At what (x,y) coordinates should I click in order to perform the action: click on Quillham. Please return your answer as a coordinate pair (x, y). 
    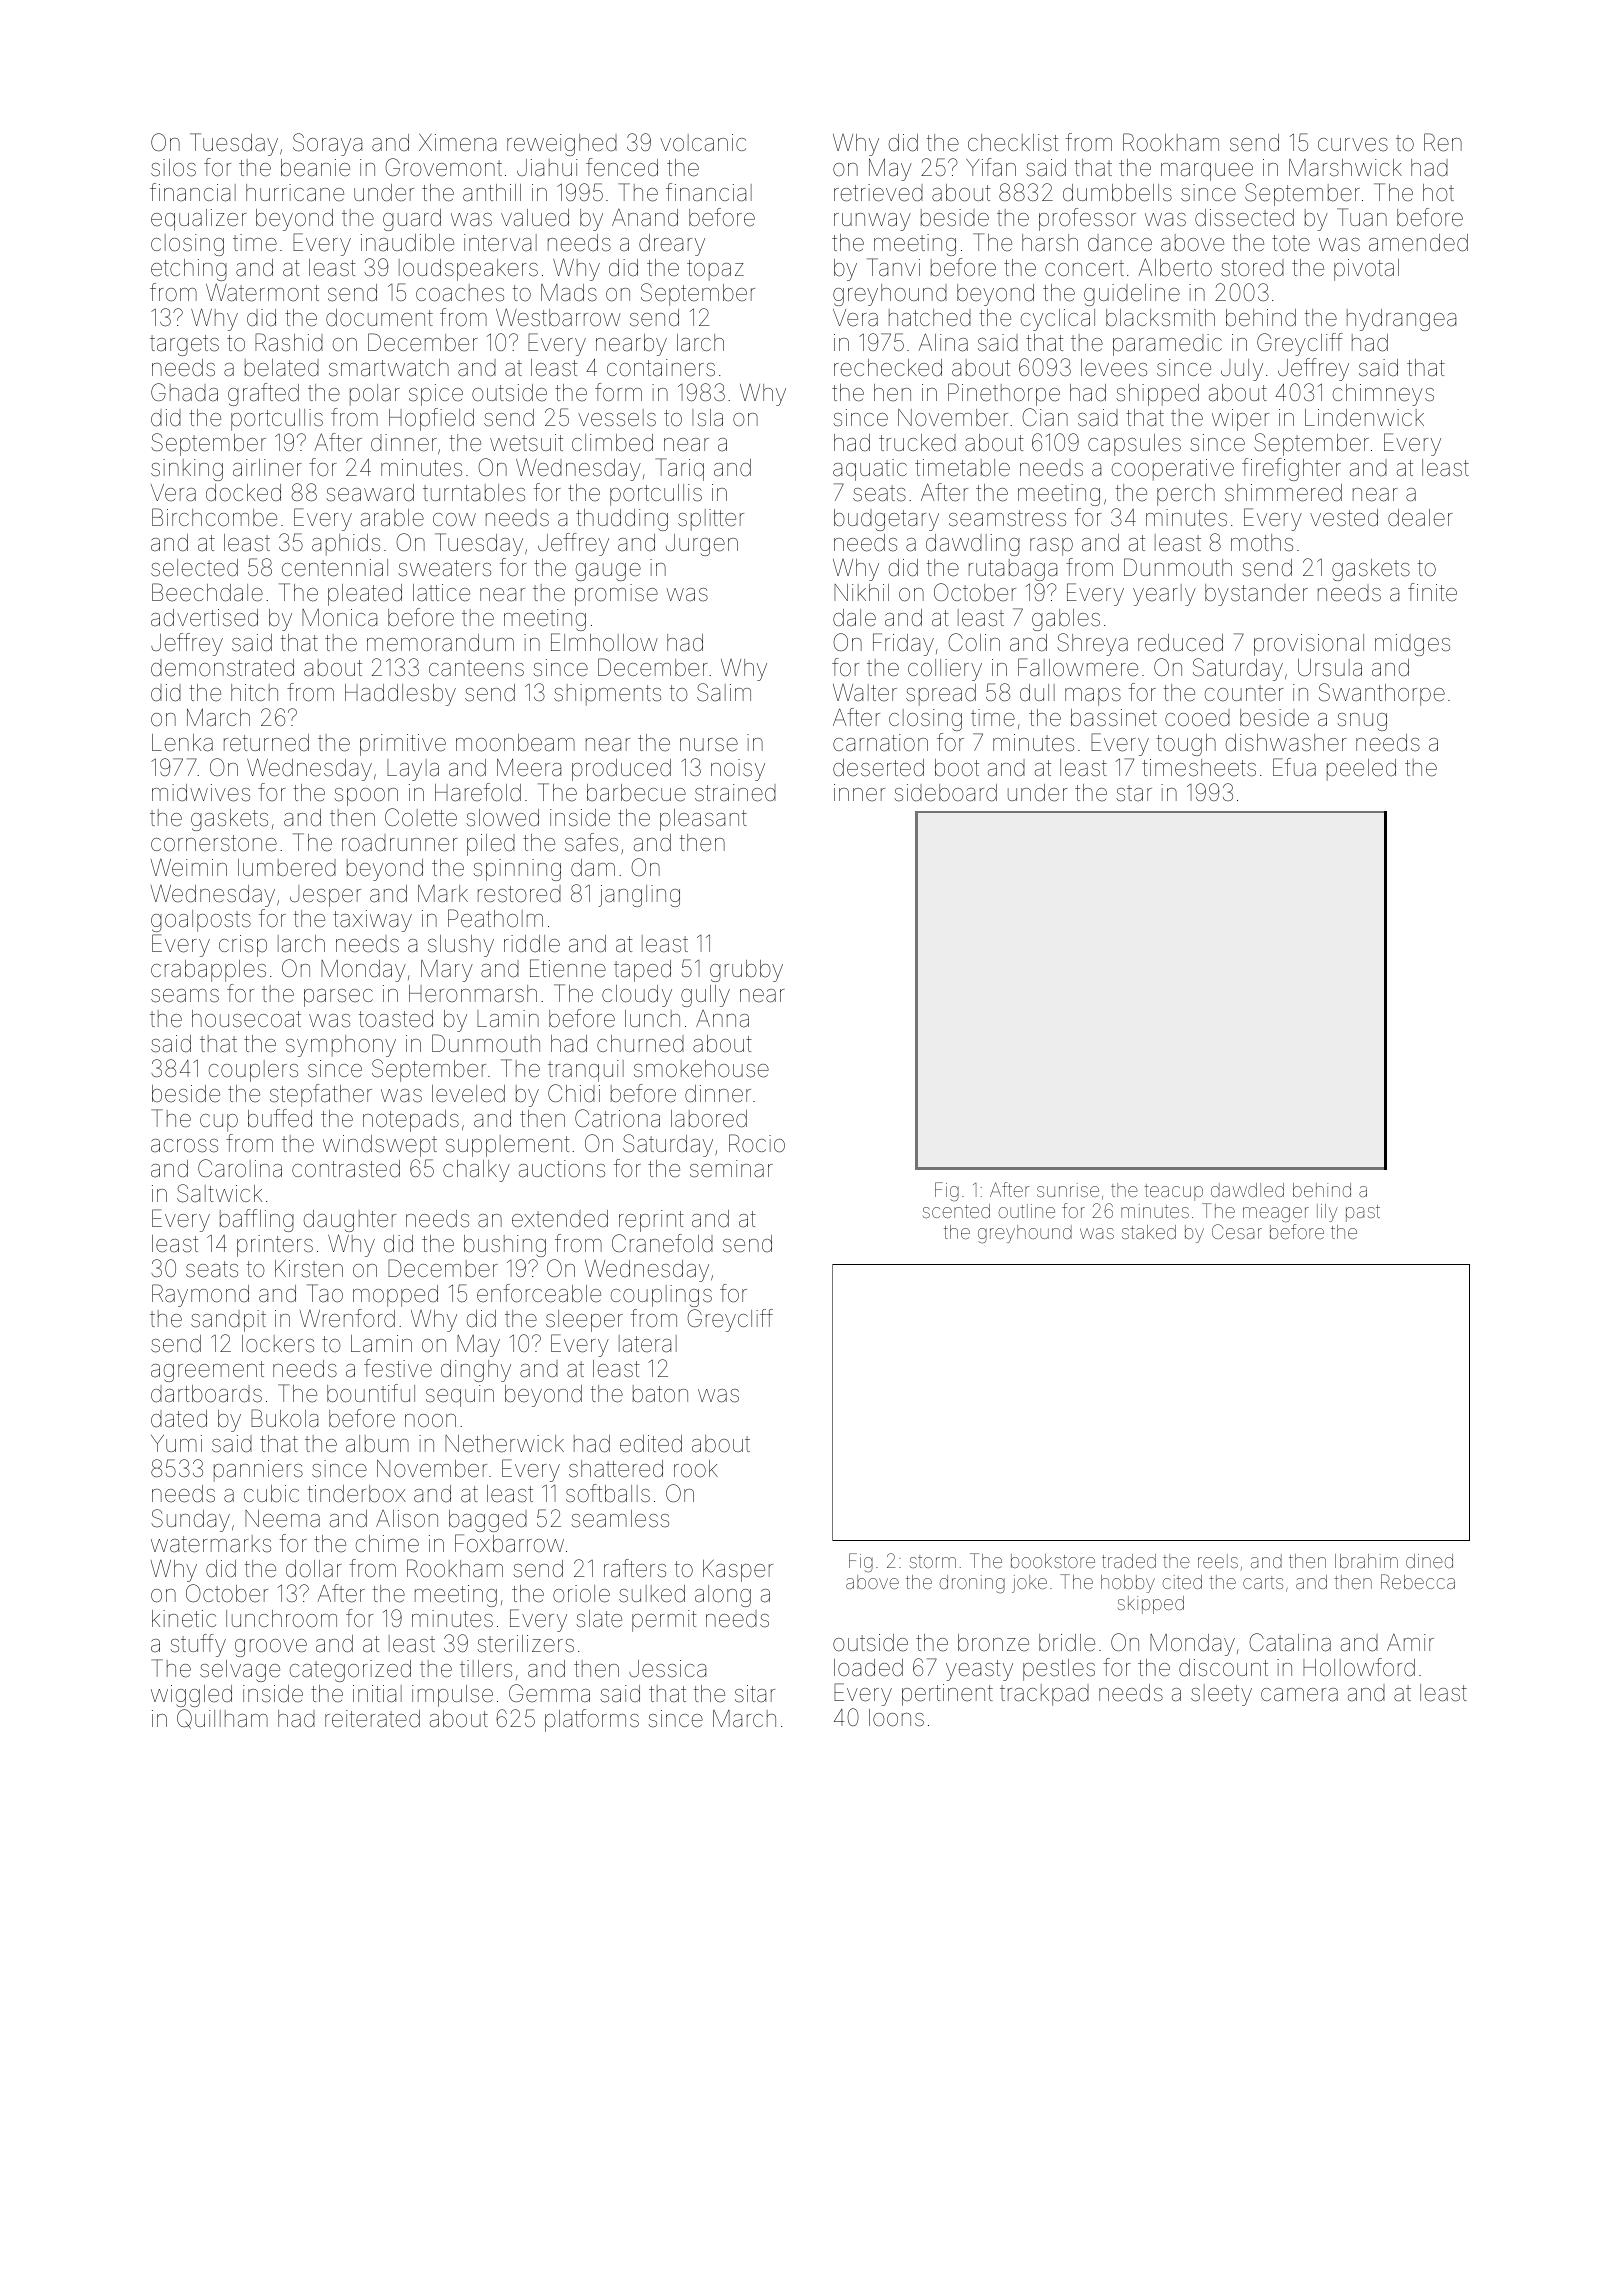
    Looking at the image, I should click on (222, 1719).
